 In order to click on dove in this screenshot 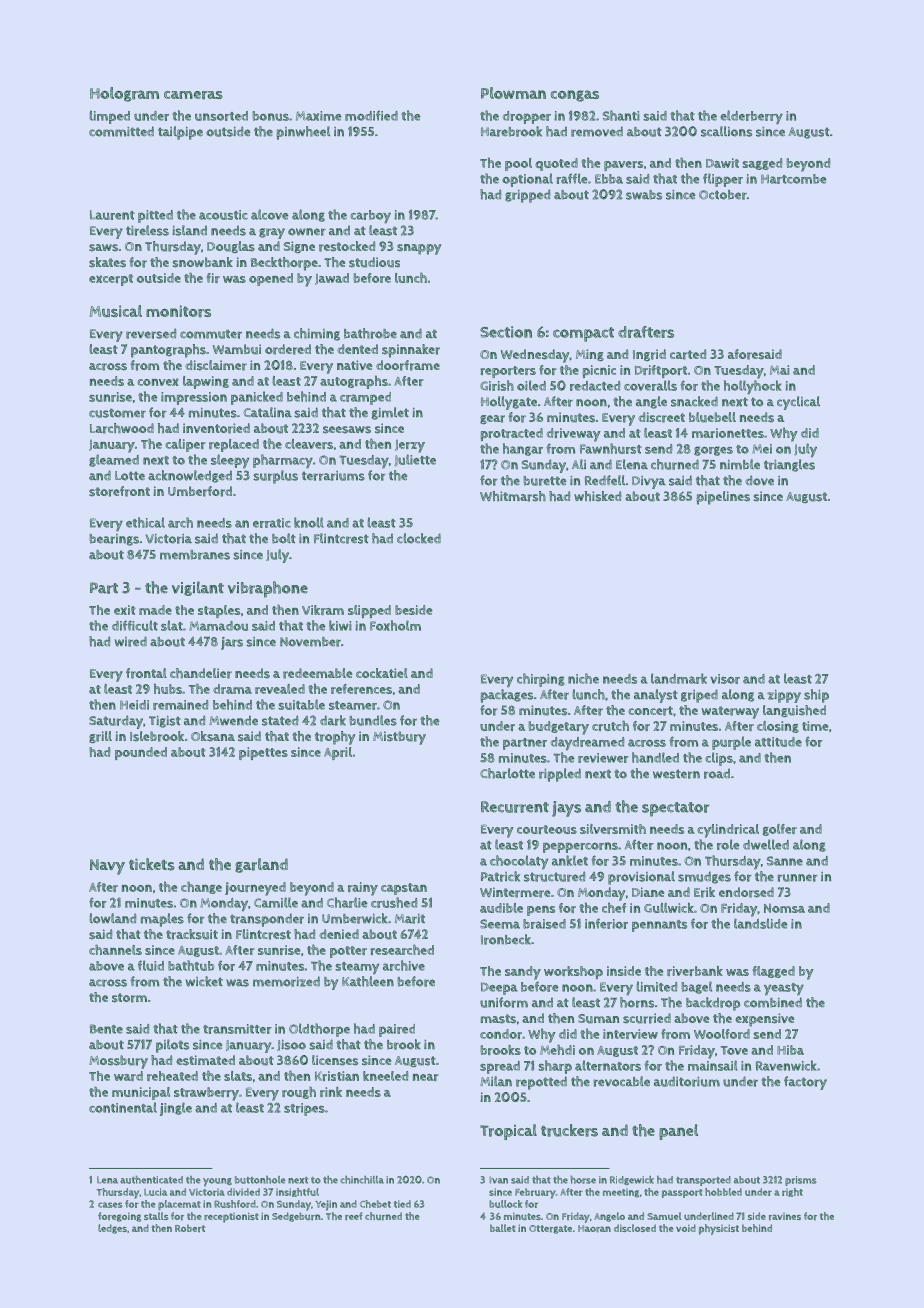, I will do `click(759, 480)`.
